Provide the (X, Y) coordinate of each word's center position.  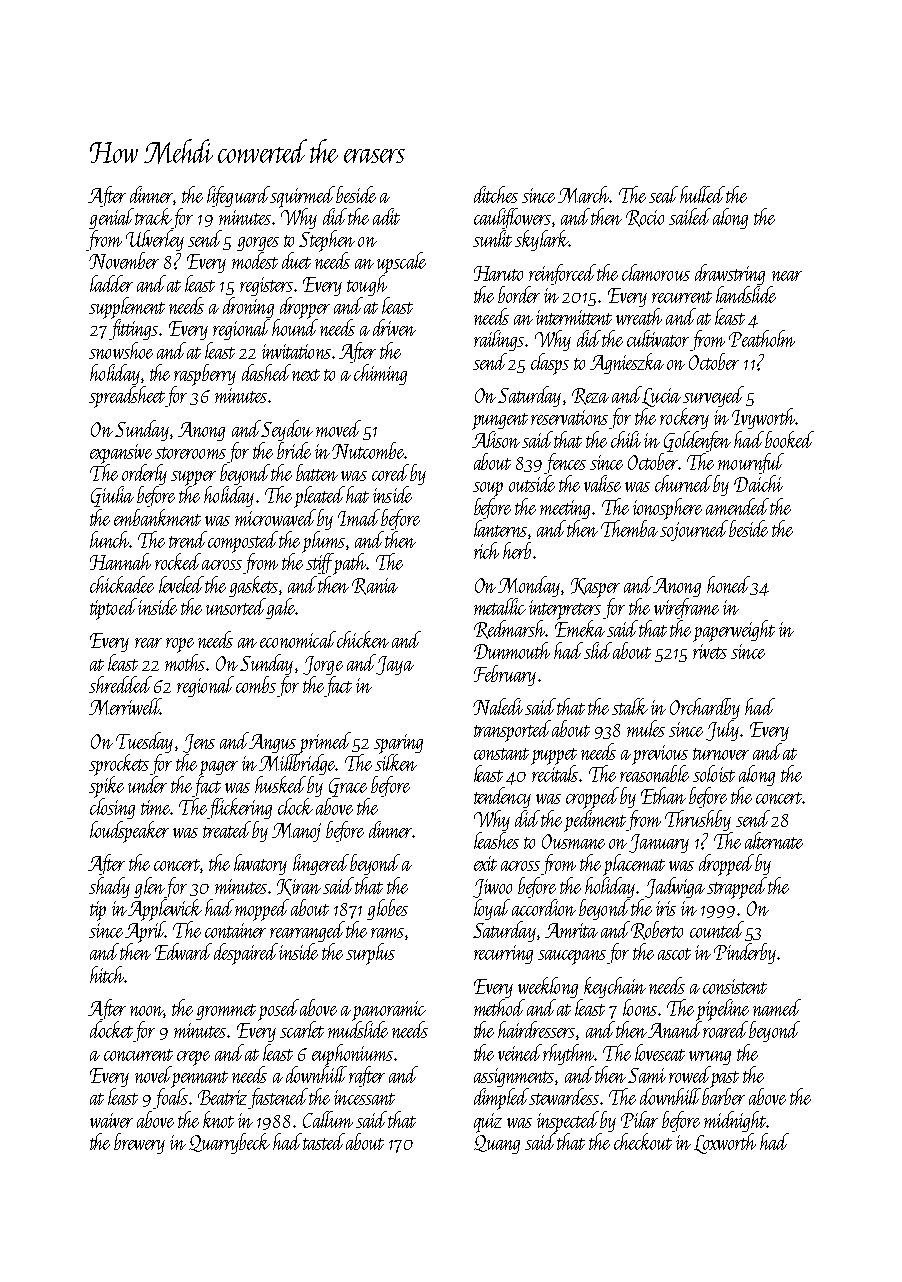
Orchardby (705, 708)
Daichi (758, 483)
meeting (565, 509)
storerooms (190, 453)
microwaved (275, 517)
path (350, 563)
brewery (139, 1143)
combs (256, 684)
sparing (398, 744)
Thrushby (698, 820)
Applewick (165, 910)
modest (255, 260)
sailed (690, 216)
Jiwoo (492, 888)
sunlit (492, 238)
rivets (710, 651)
